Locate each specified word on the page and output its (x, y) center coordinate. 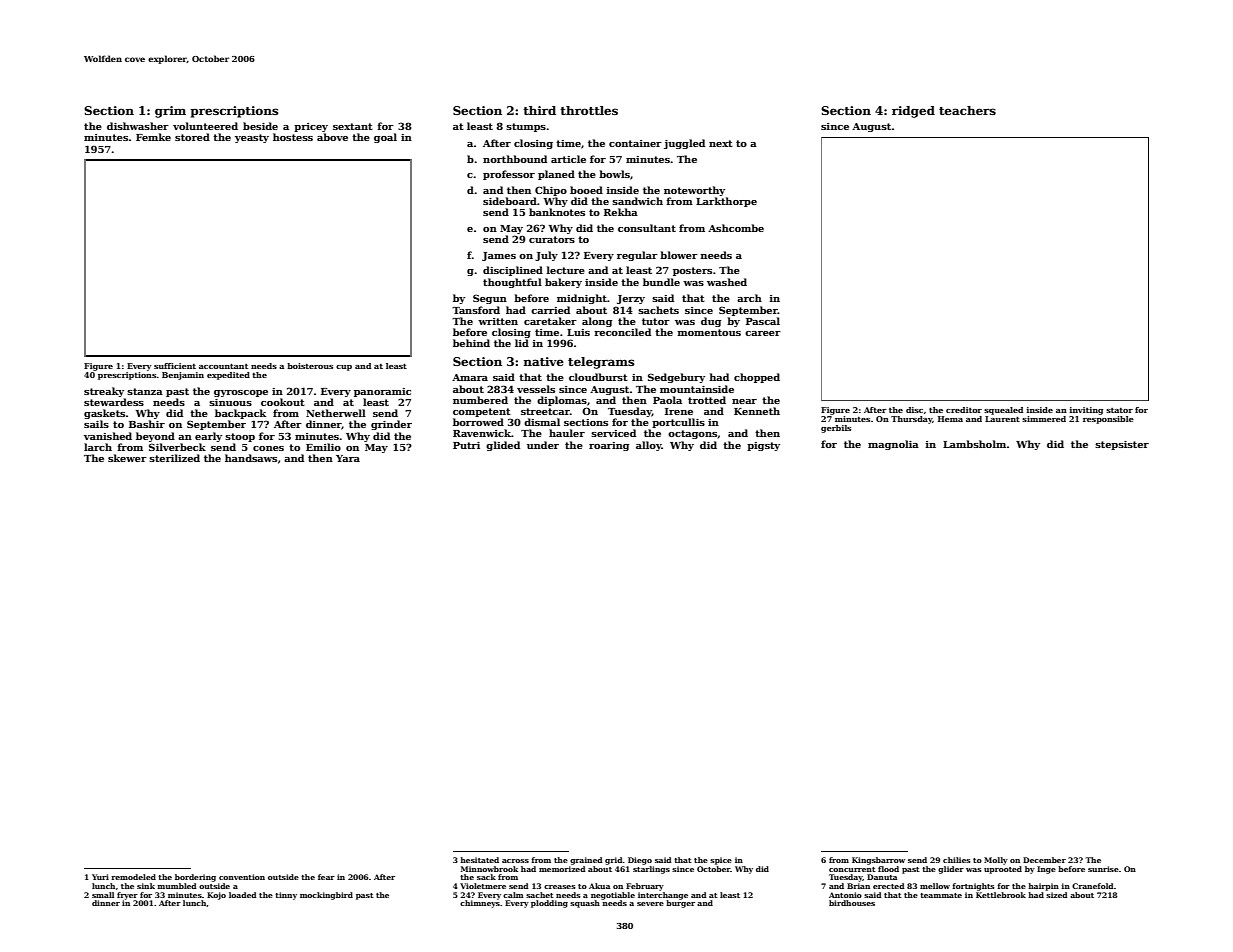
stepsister (1122, 445)
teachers (967, 110)
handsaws (251, 458)
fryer (127, 896)
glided (503, 446)
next (721, 143)
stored (192, 137)
